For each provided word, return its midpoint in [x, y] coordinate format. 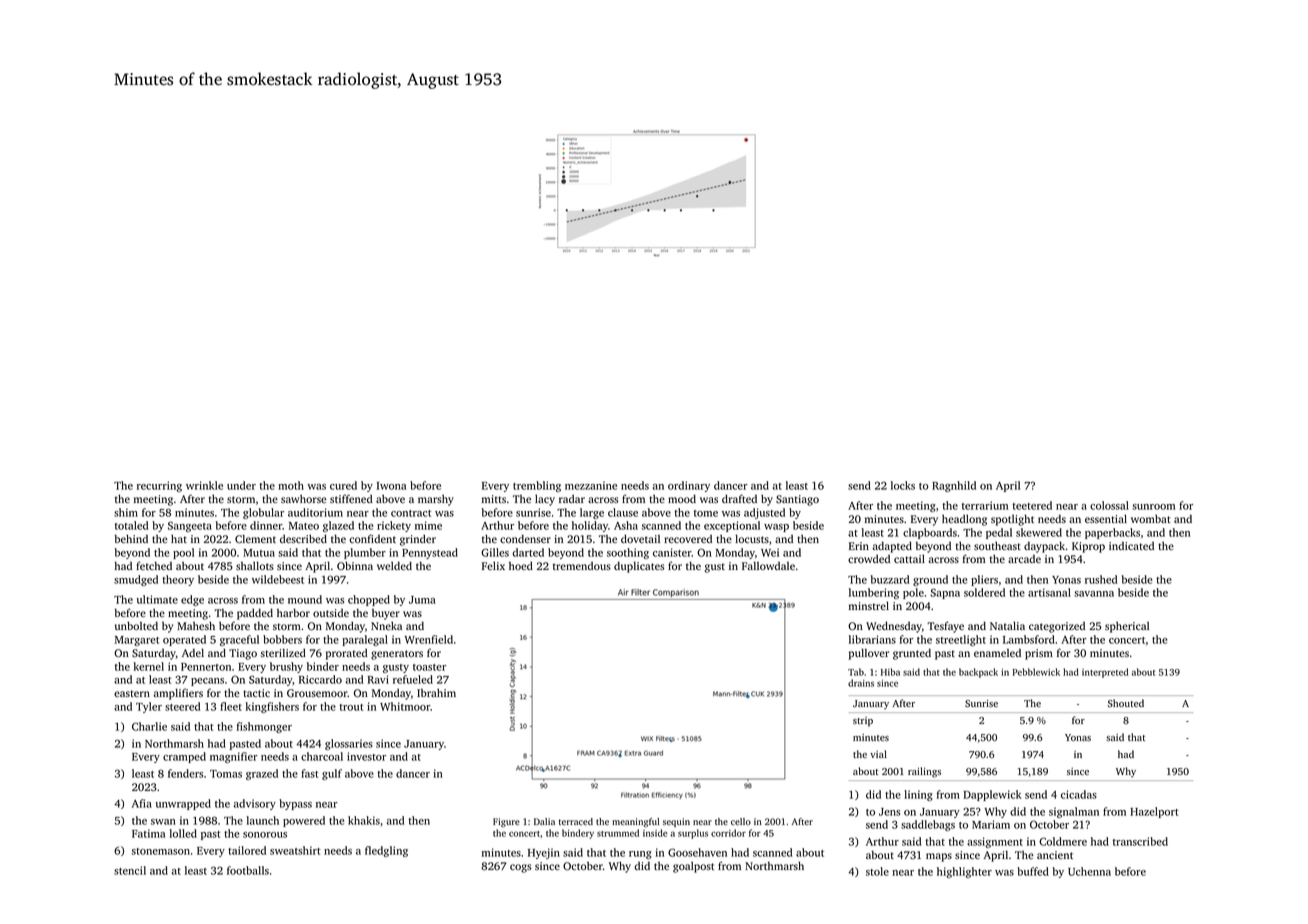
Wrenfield [429, 639]
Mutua [259, 553]
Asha [626, 525]
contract [411, 513]
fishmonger [264, 727]
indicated [1131, 546]
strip [863, 722]
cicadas [1079, 794]
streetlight [961, 640]
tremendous [582, 566]
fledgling [386, 851]
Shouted [1126, 703]
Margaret [137, 641]
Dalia [544, 821]
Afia [142, 803]
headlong [964, 520]
